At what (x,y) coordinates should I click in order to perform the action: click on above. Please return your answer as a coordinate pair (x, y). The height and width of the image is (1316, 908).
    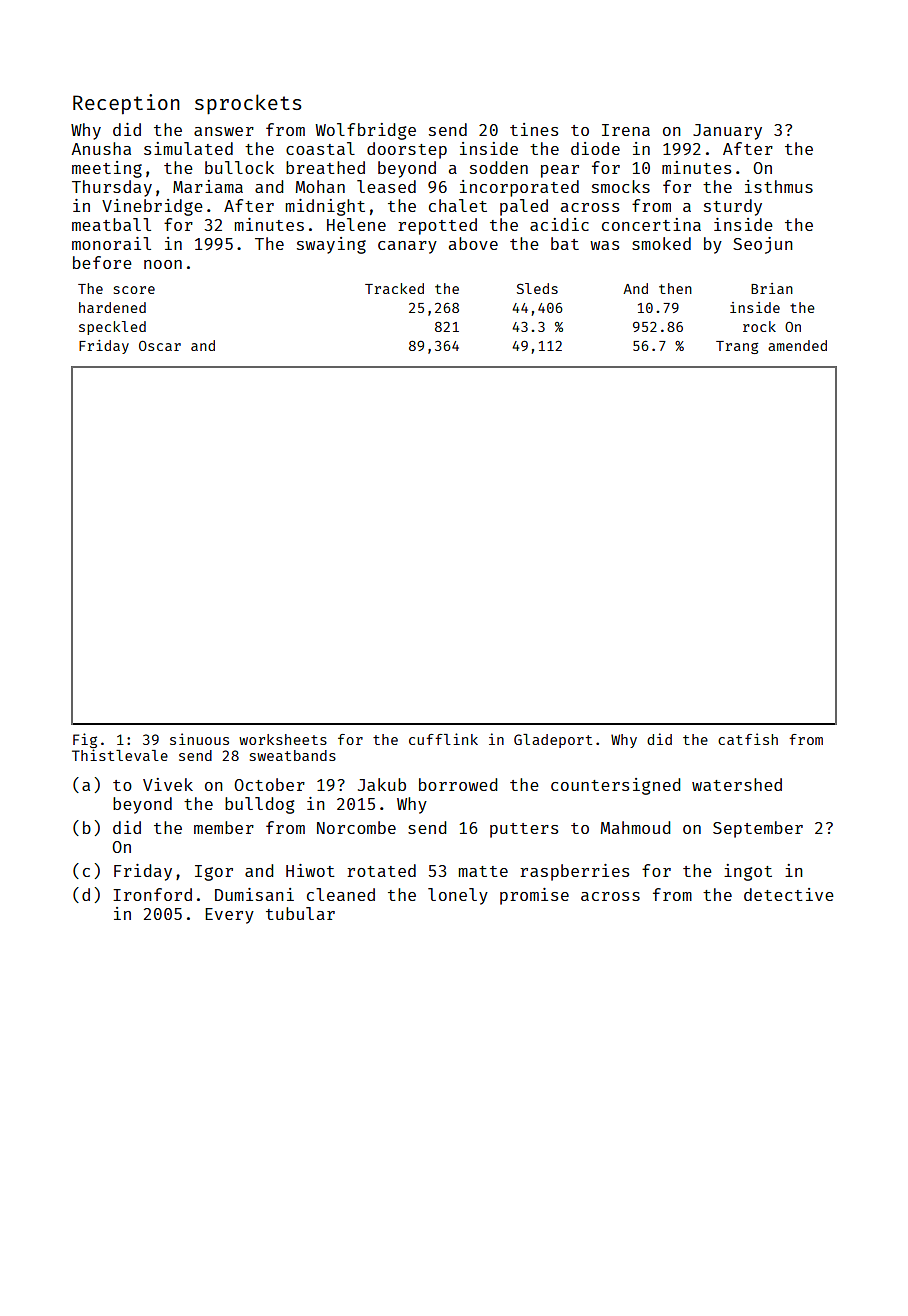
    Looking at the image, I should click on (473, 243).
